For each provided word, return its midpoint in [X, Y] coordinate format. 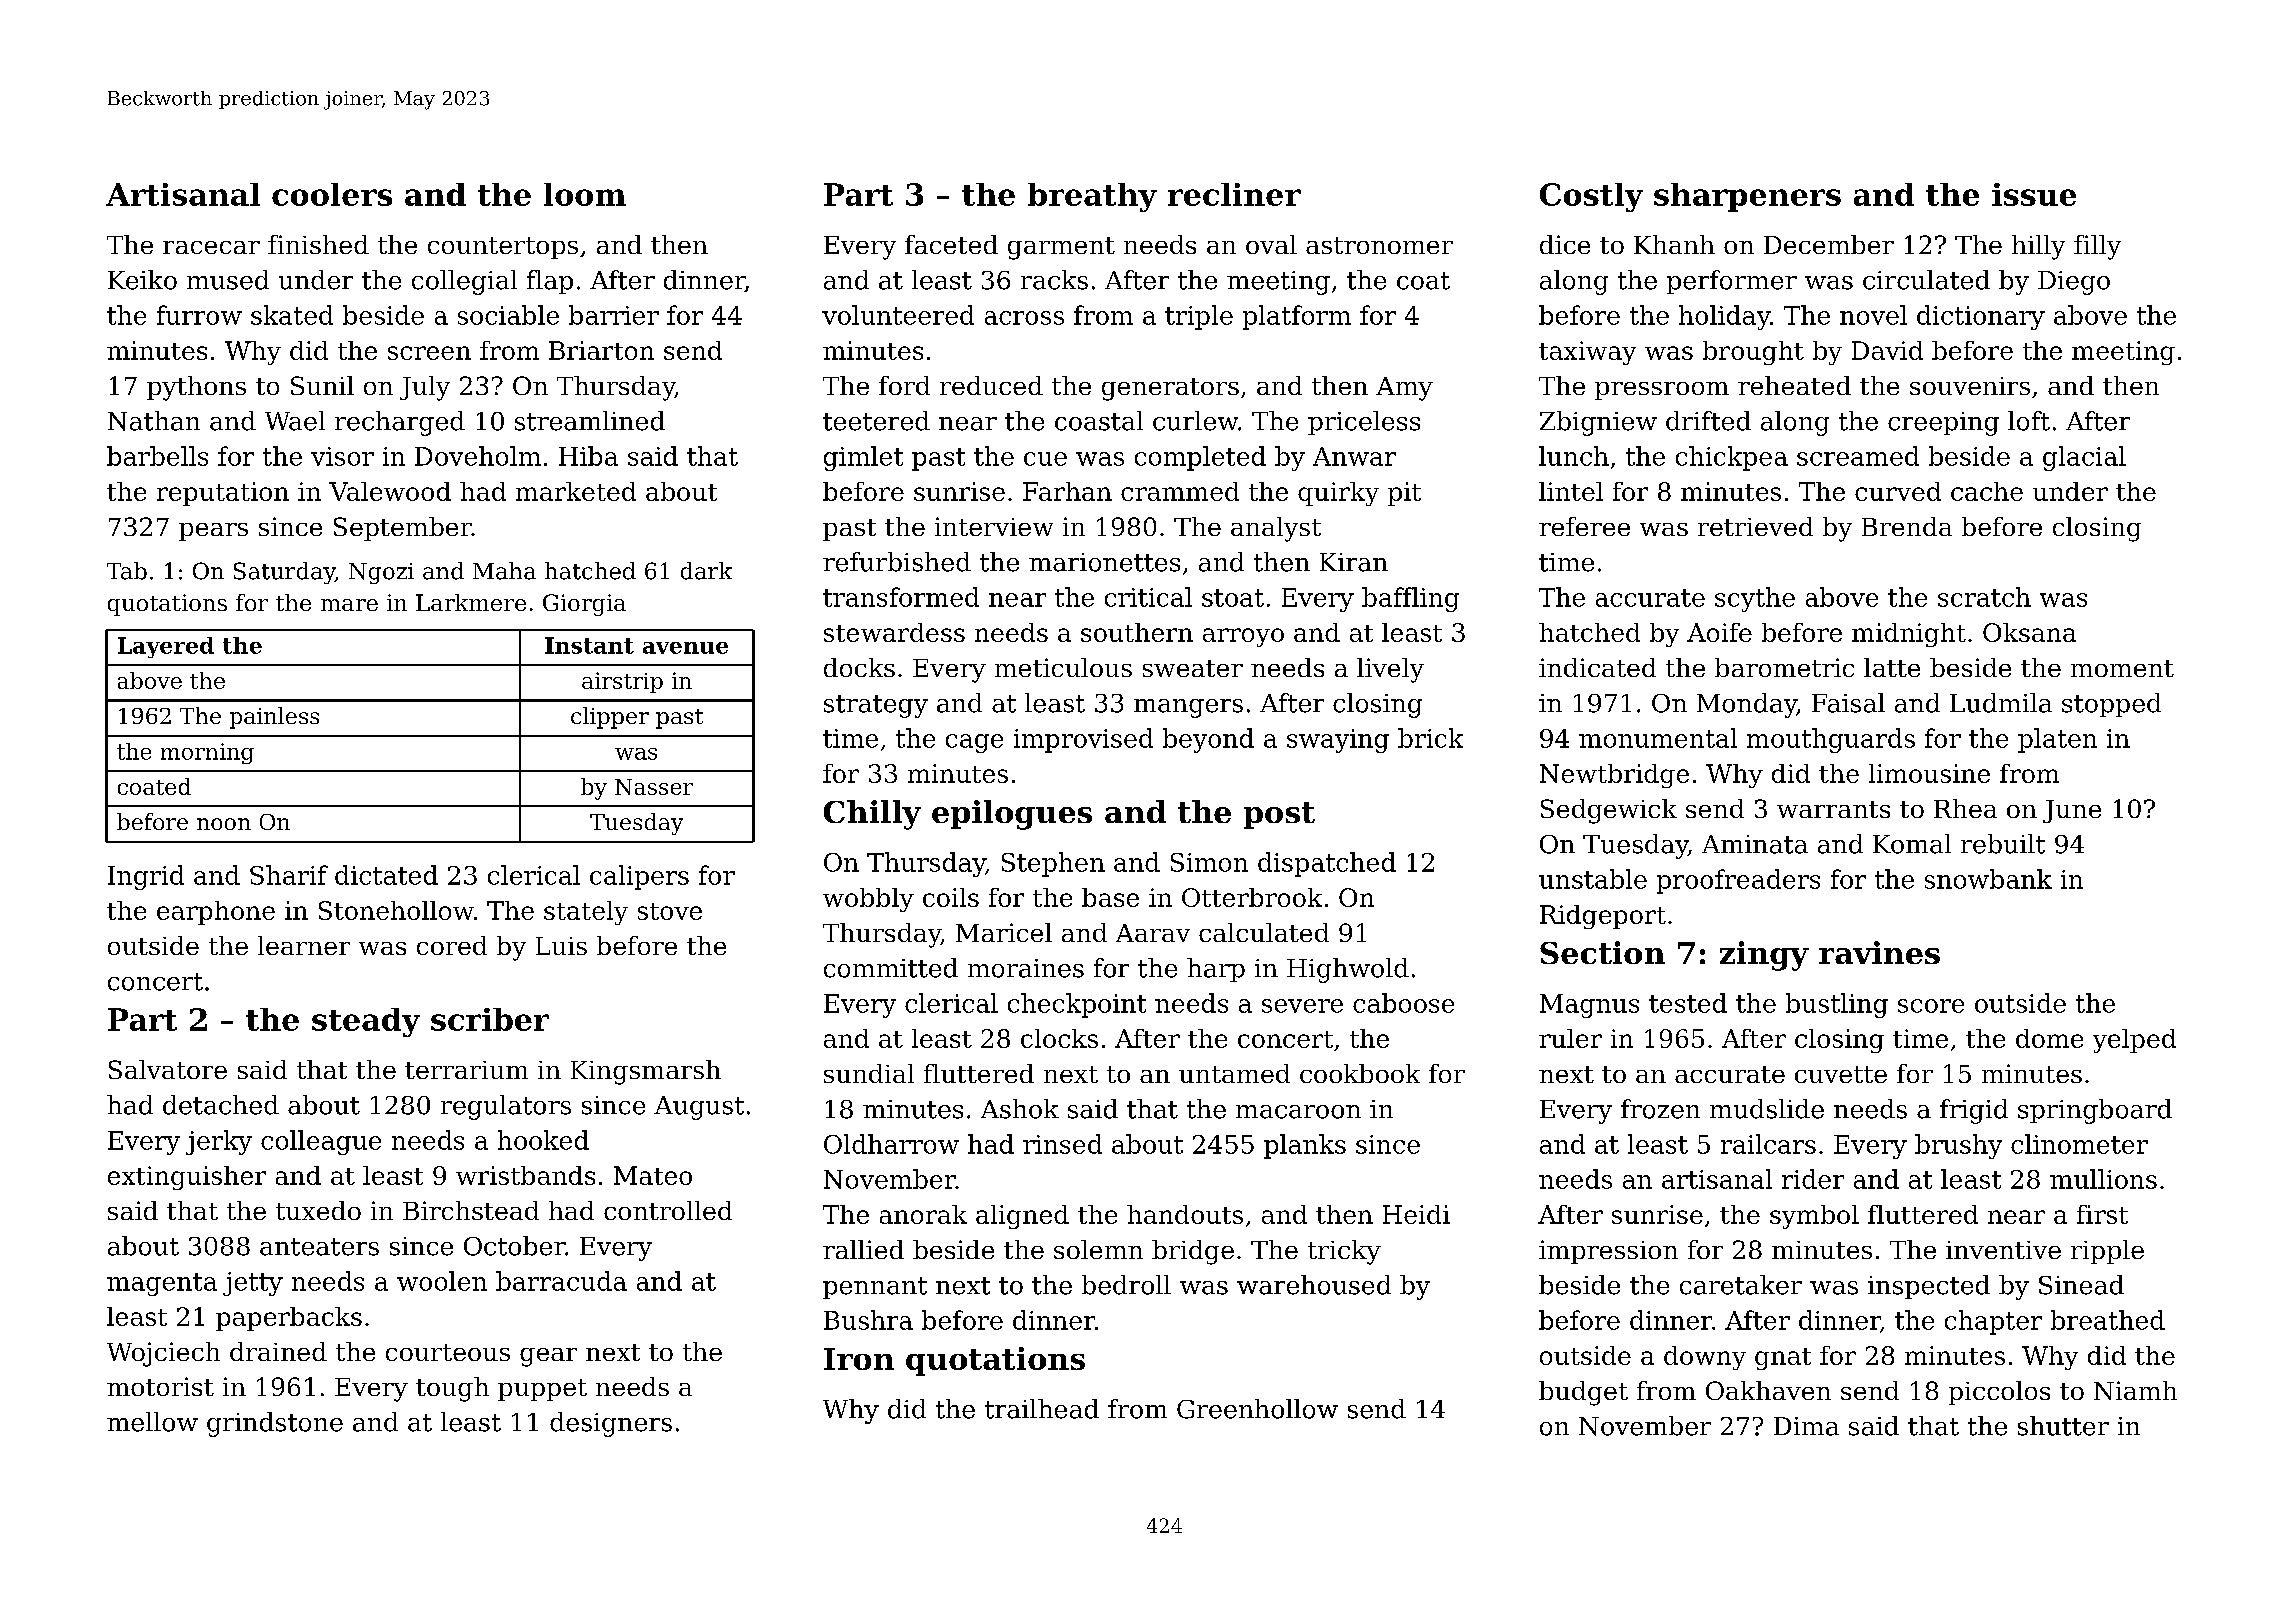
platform [1297, 317]
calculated [1264, 932]
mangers [1188, 708]
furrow [199, 315]
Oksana [2029, 632]
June [2072, 811]
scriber [490, 1019]
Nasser [654, 787]
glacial [2084, 458]
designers [611, 1424]
